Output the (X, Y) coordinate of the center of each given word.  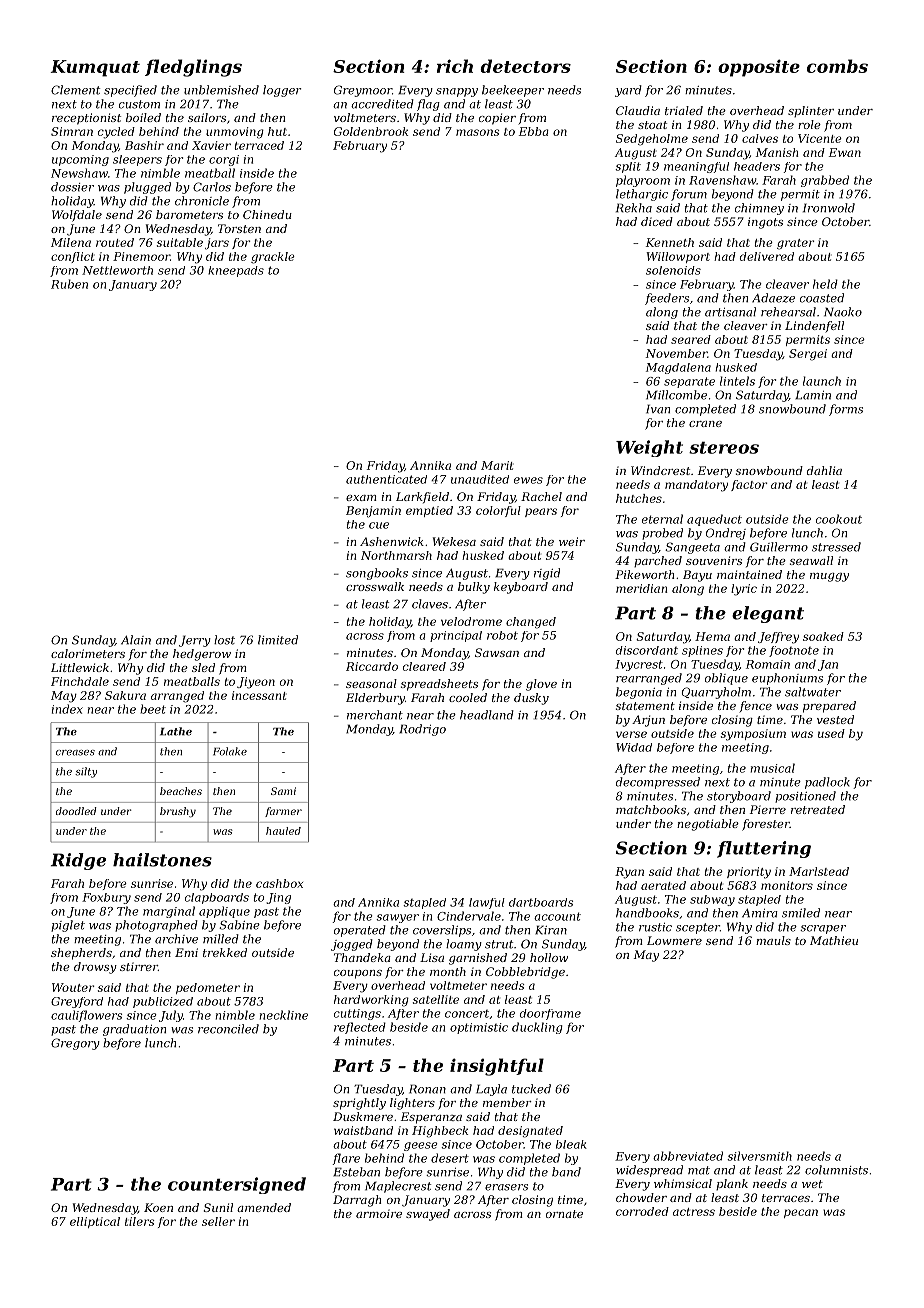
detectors (525, 66)
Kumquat (95, 68)
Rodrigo (422, 730)
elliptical (95, 1222)
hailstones (162, 860)
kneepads (236, 271)
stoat (652, 125)
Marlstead (819, 871)
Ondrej (726, 534)
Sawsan (497, 652)
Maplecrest (398, 1187)
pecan (801, 1213)
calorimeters (88, 653)
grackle (273, 258)
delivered (767, 256)
